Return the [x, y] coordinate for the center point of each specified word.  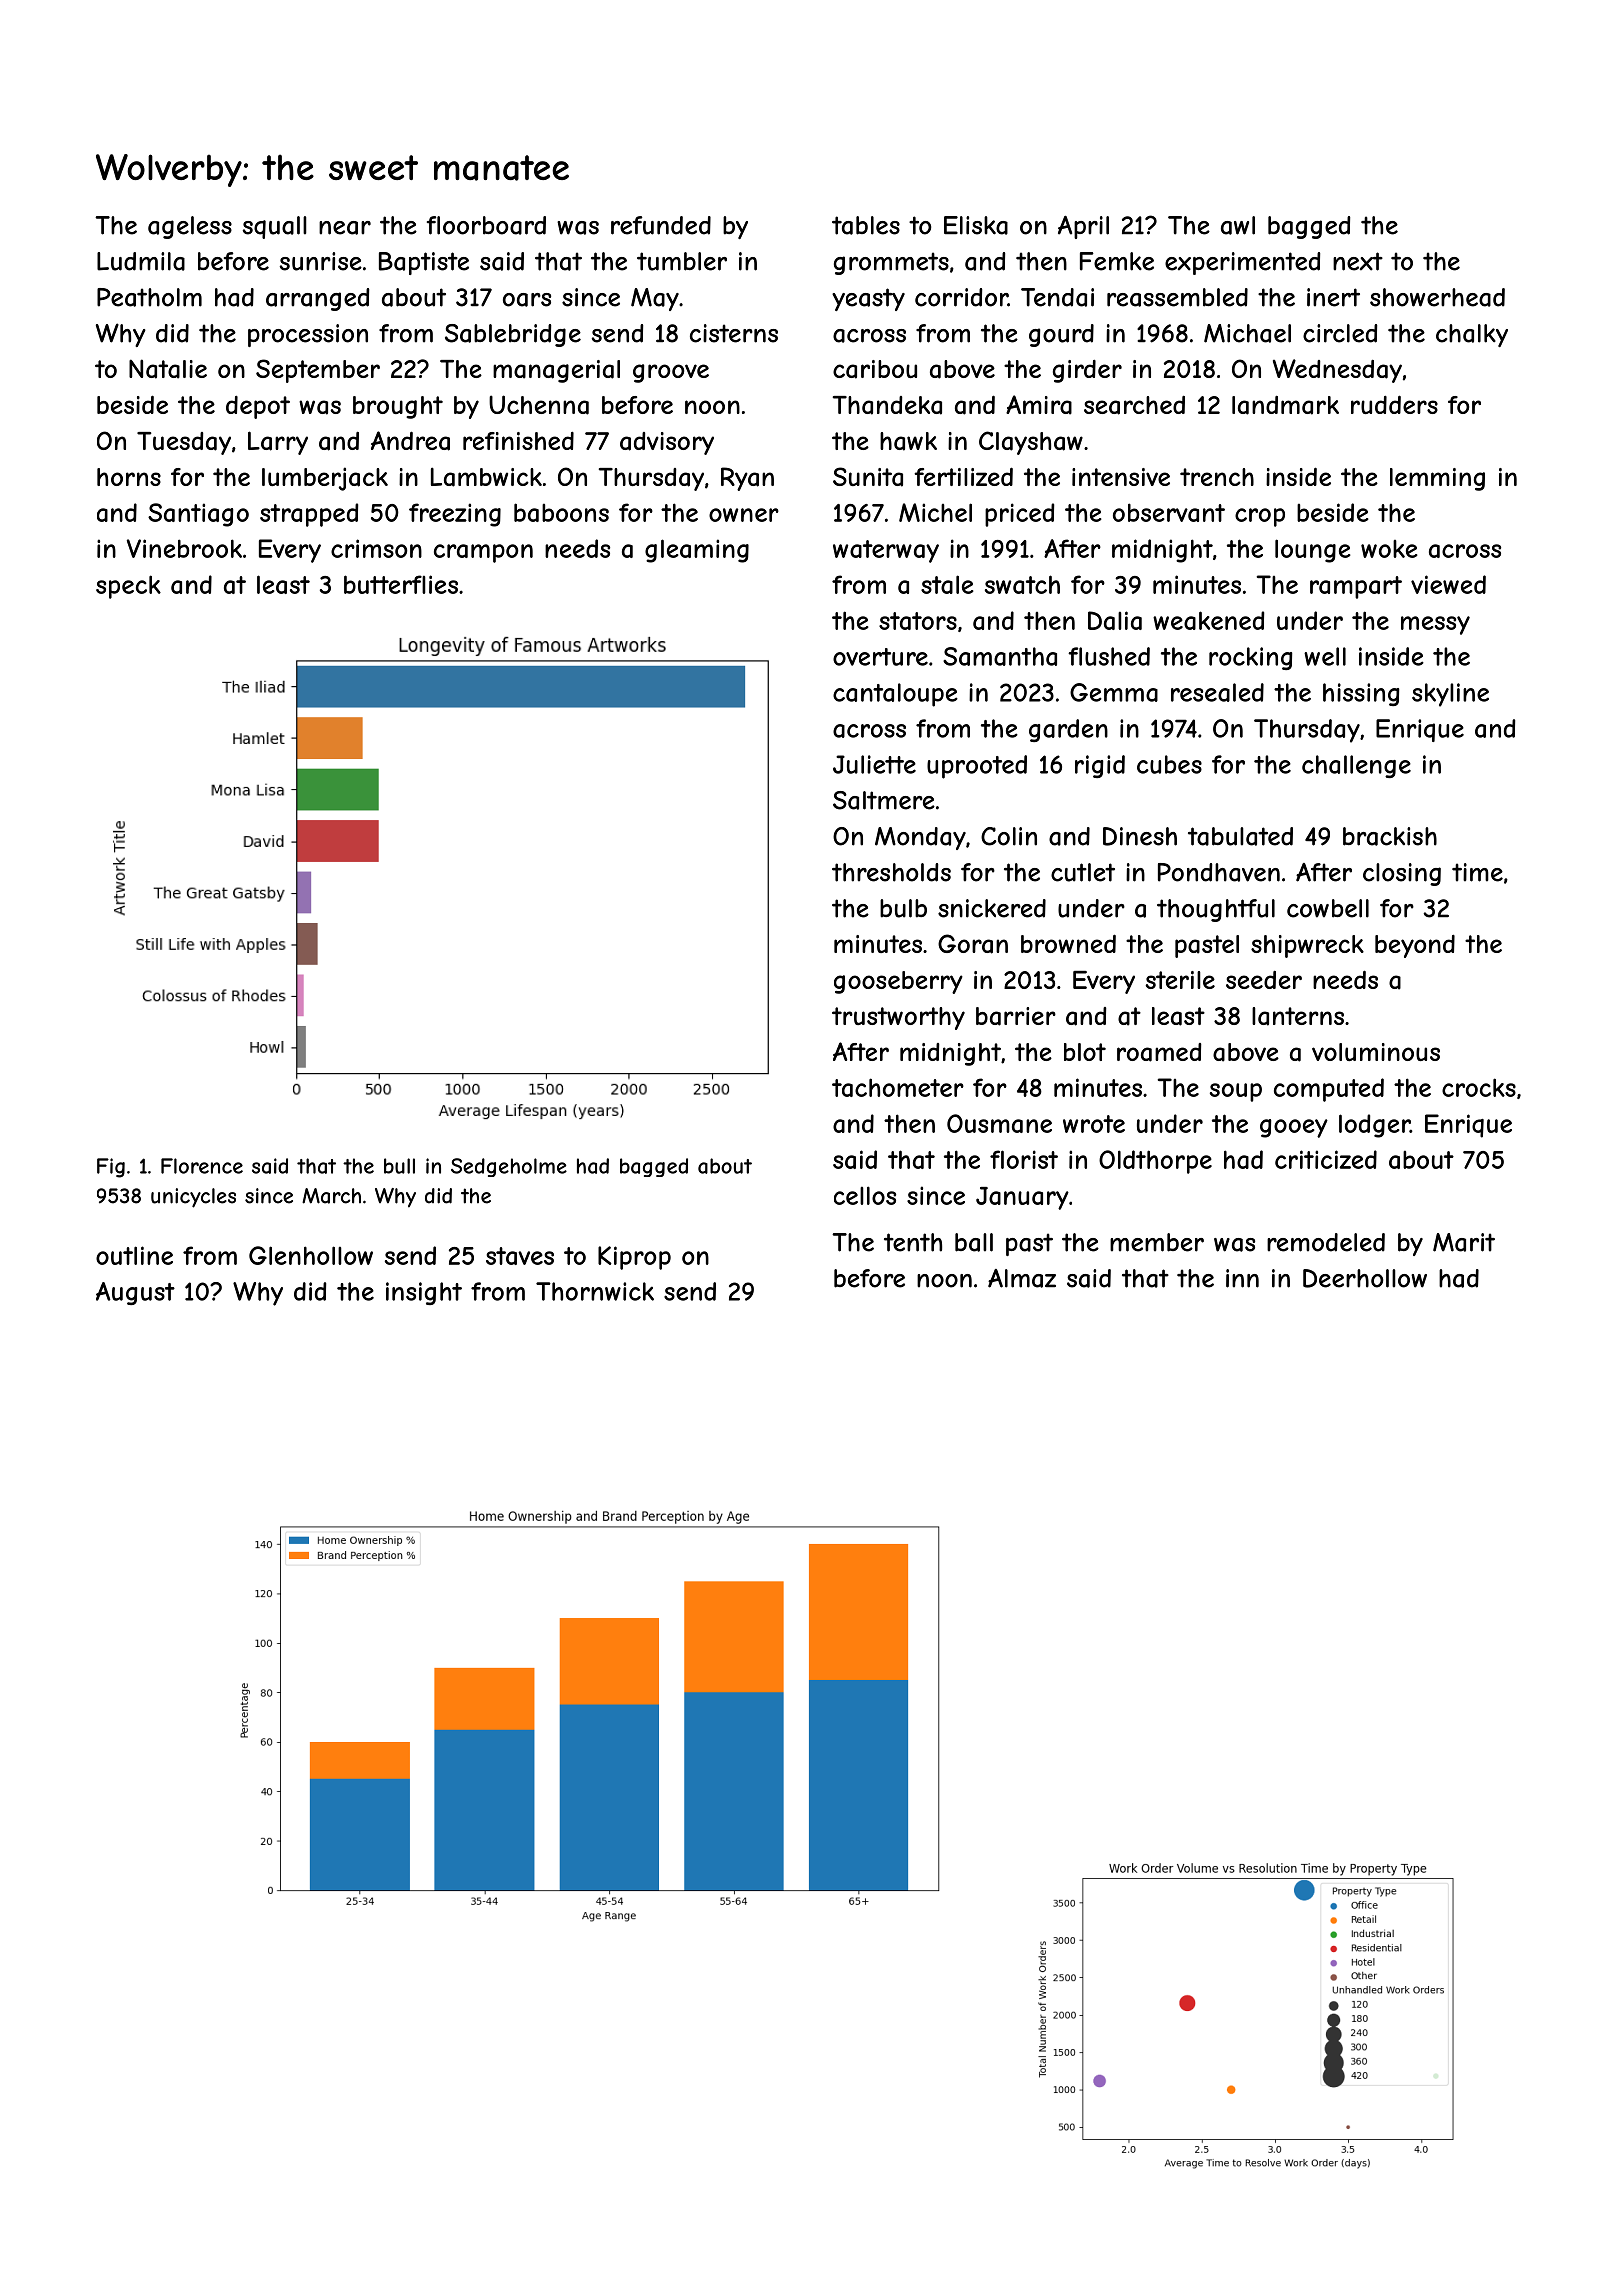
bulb [903, 908]
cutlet [1083, 872]
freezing [455, 515]
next [1358, 261]
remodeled [1326, 1242]
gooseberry [898, 982]
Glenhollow [311, 1255]
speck [128, 587]
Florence [202, 1166]
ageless [190, 227]
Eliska [976, 225]
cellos [865, 1195]
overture [880, 657]
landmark [1285, 405]
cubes [1169, 764]
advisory [667, 443]
